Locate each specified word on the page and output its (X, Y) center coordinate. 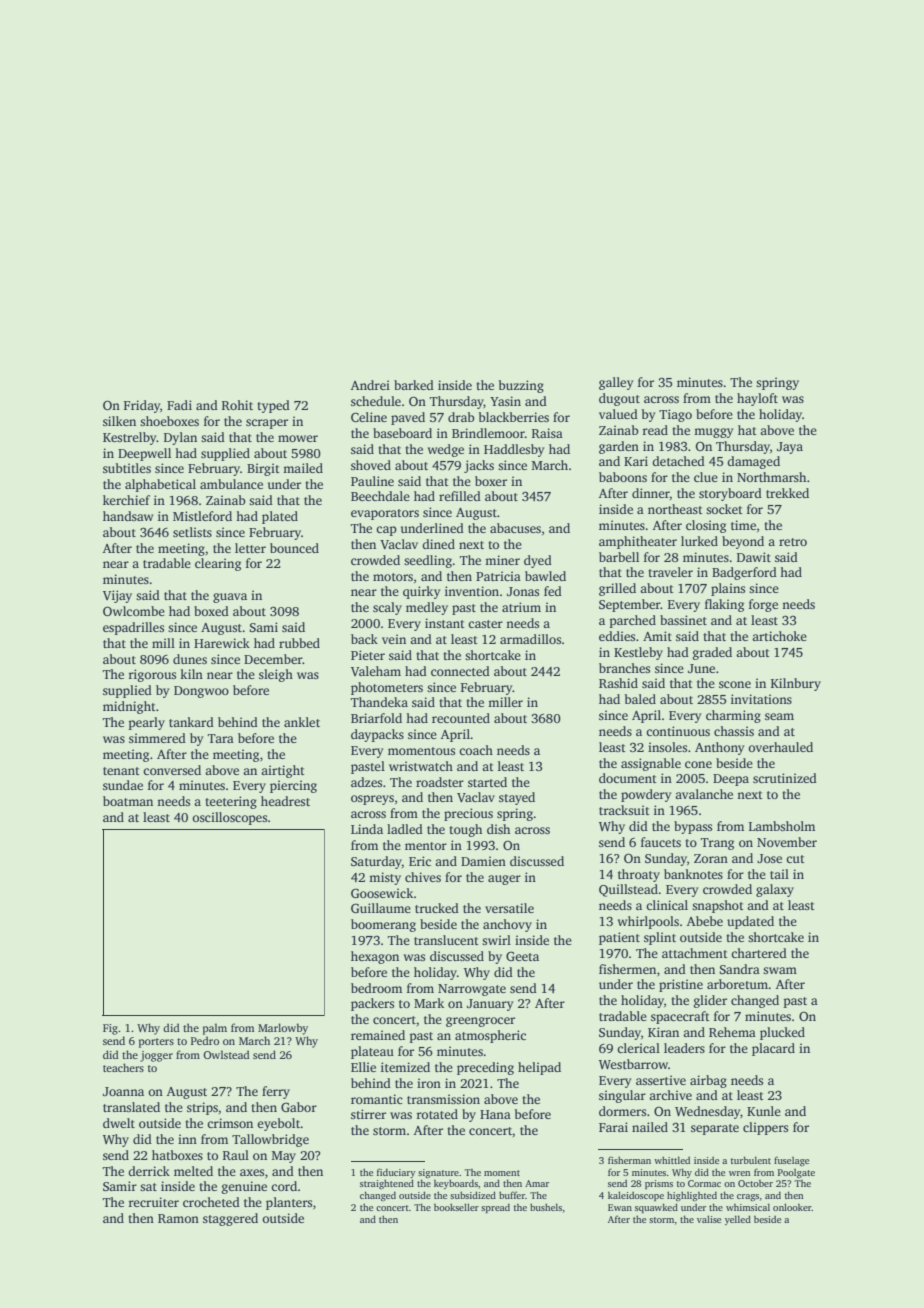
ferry (276, 1092)
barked (414, 385)
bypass (693, 827)
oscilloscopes (229, 818)
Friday (142, 406)
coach (476, 750)
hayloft (757, 399)
